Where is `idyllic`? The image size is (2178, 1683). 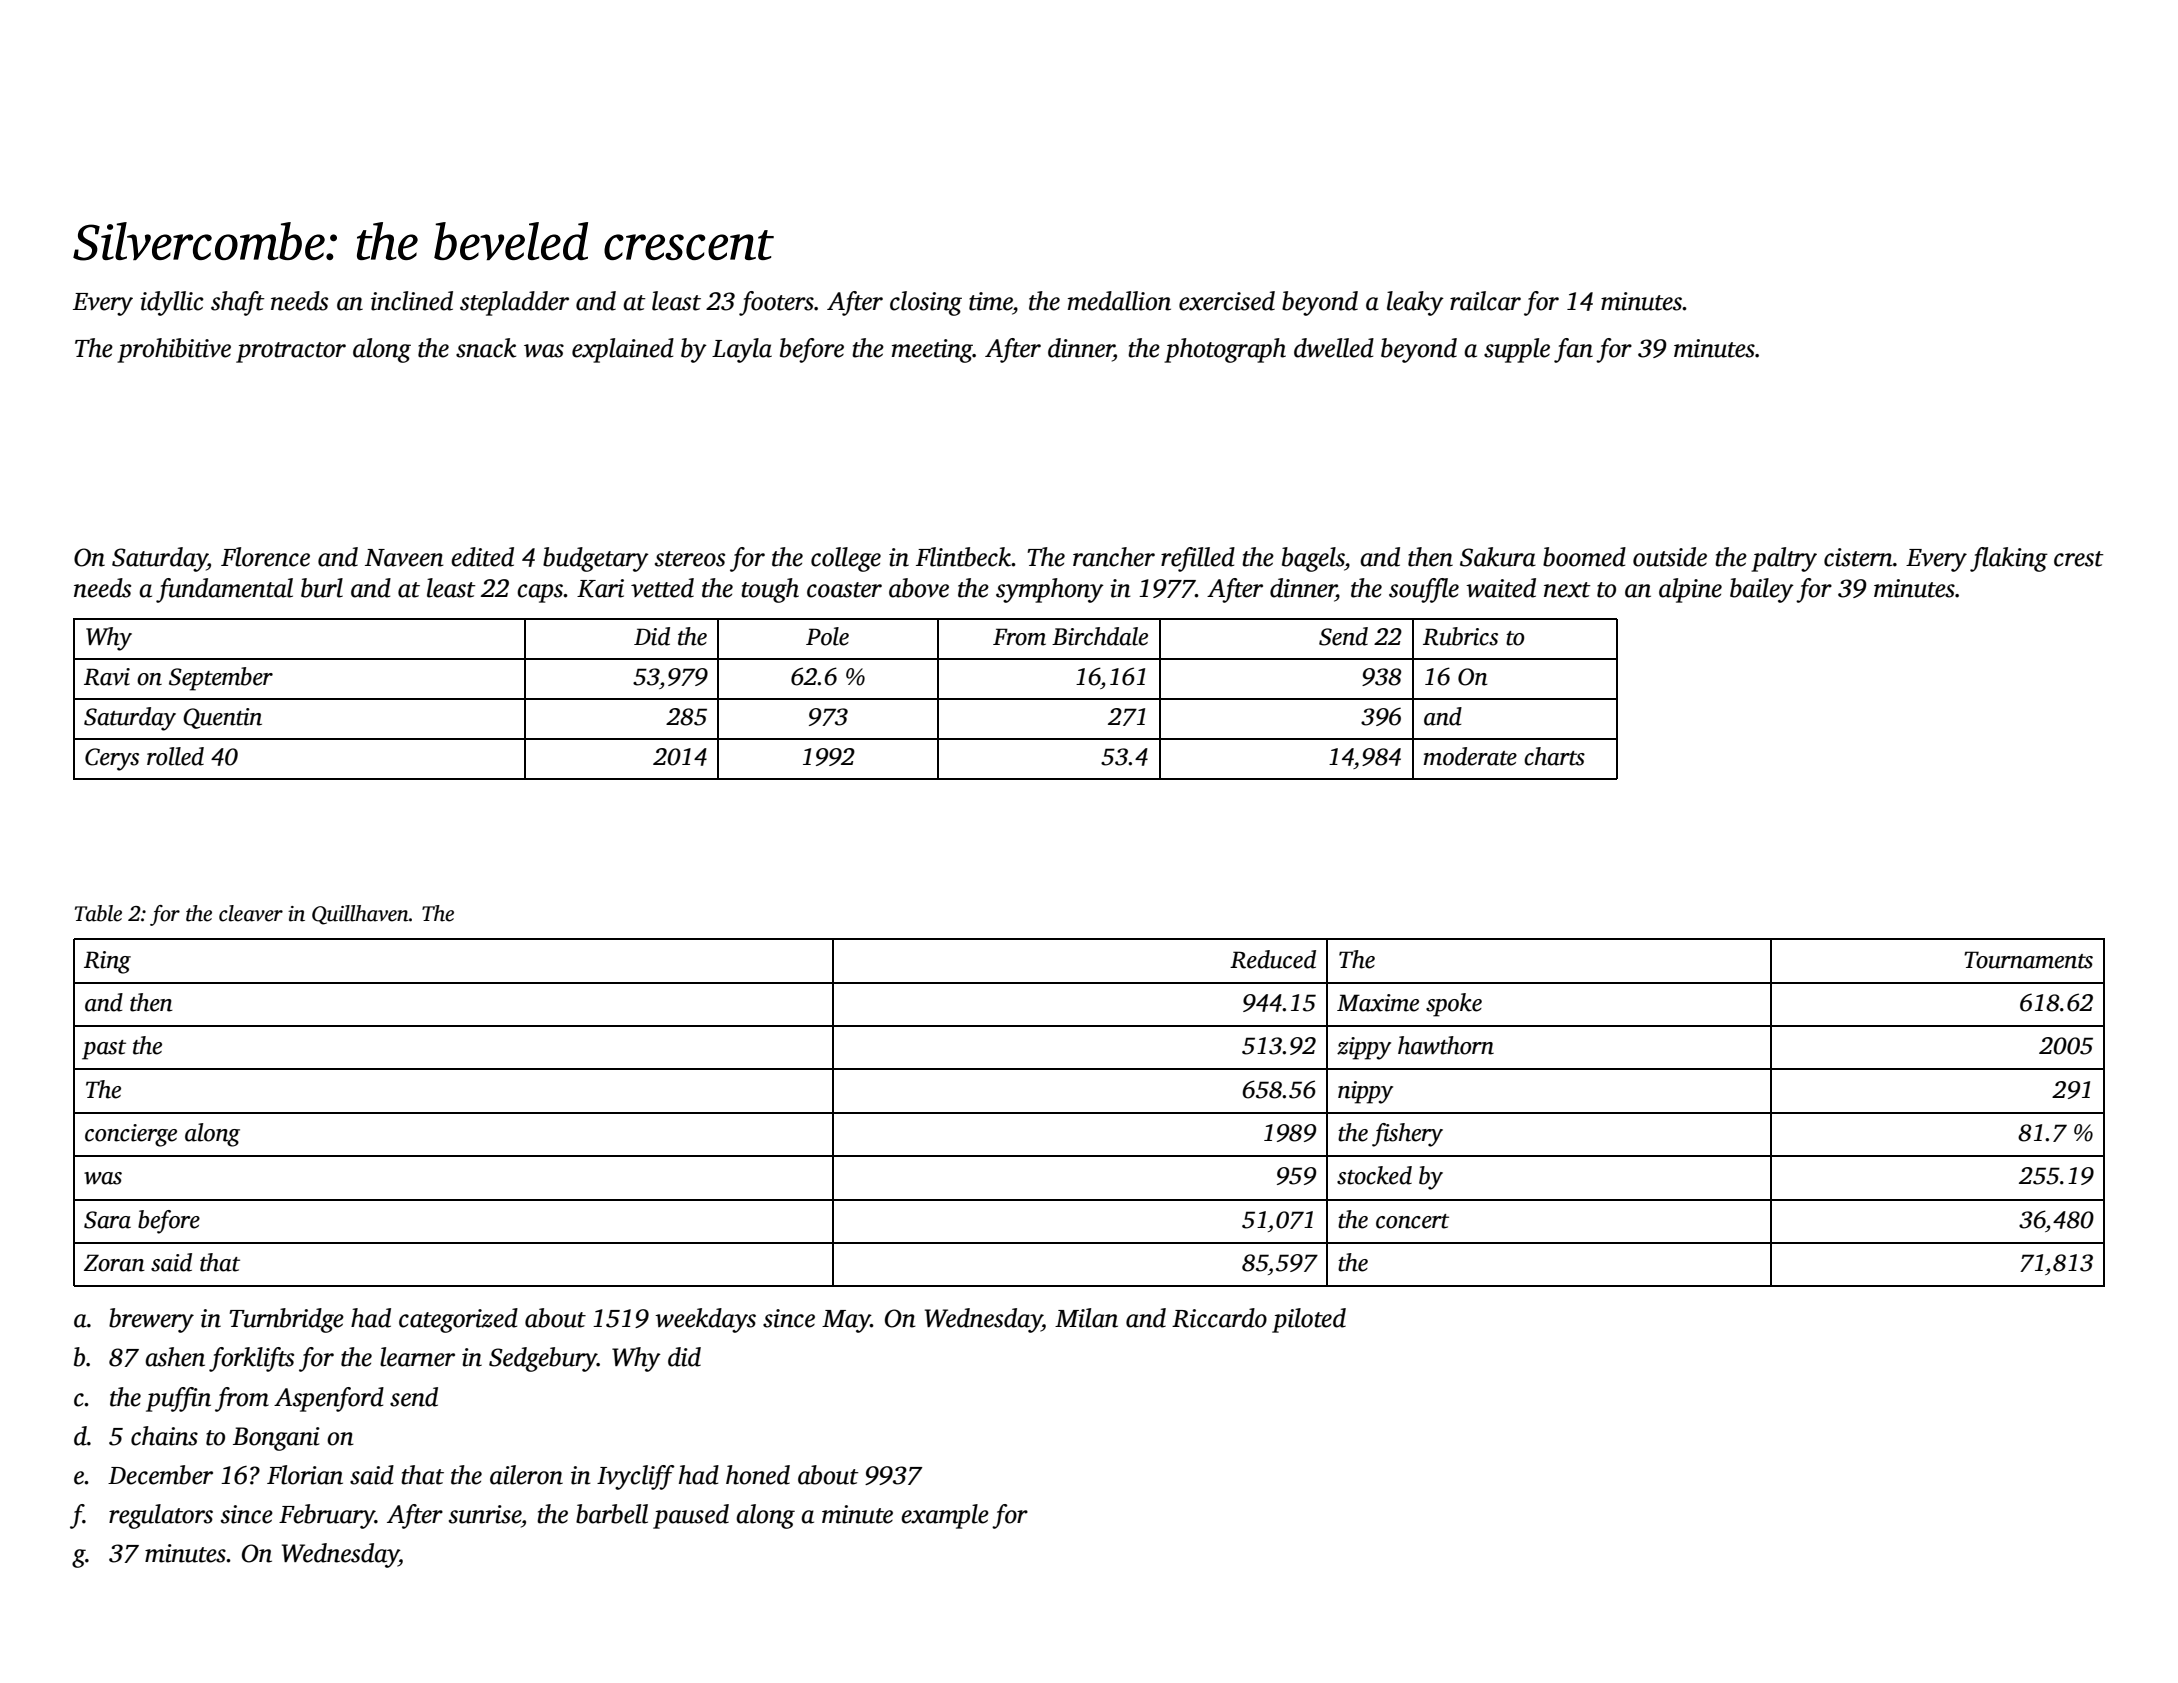 idyllic is located at coordinates (172, 303).
